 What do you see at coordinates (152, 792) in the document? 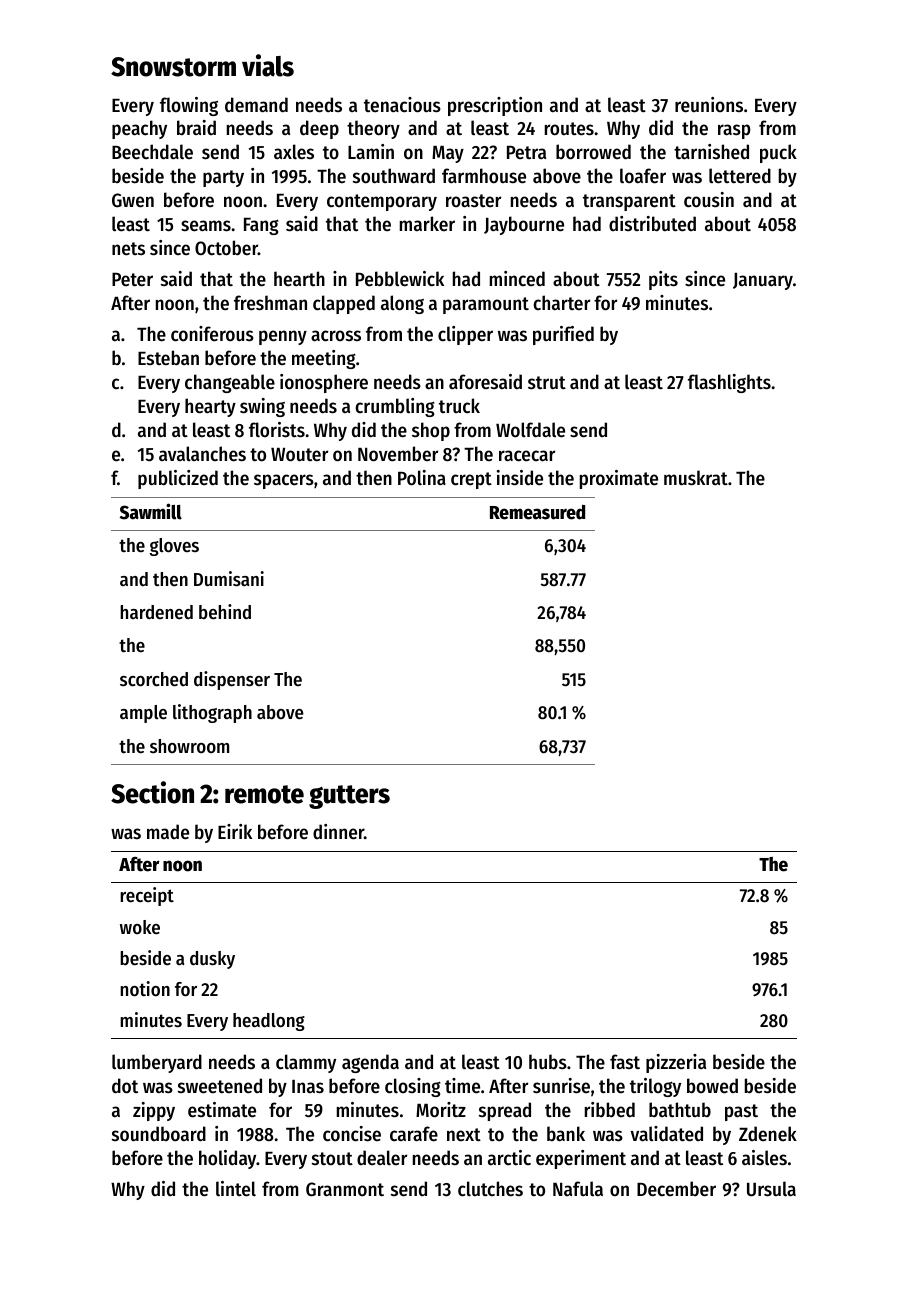
I see `Section` at bounding box center [152, 792].
